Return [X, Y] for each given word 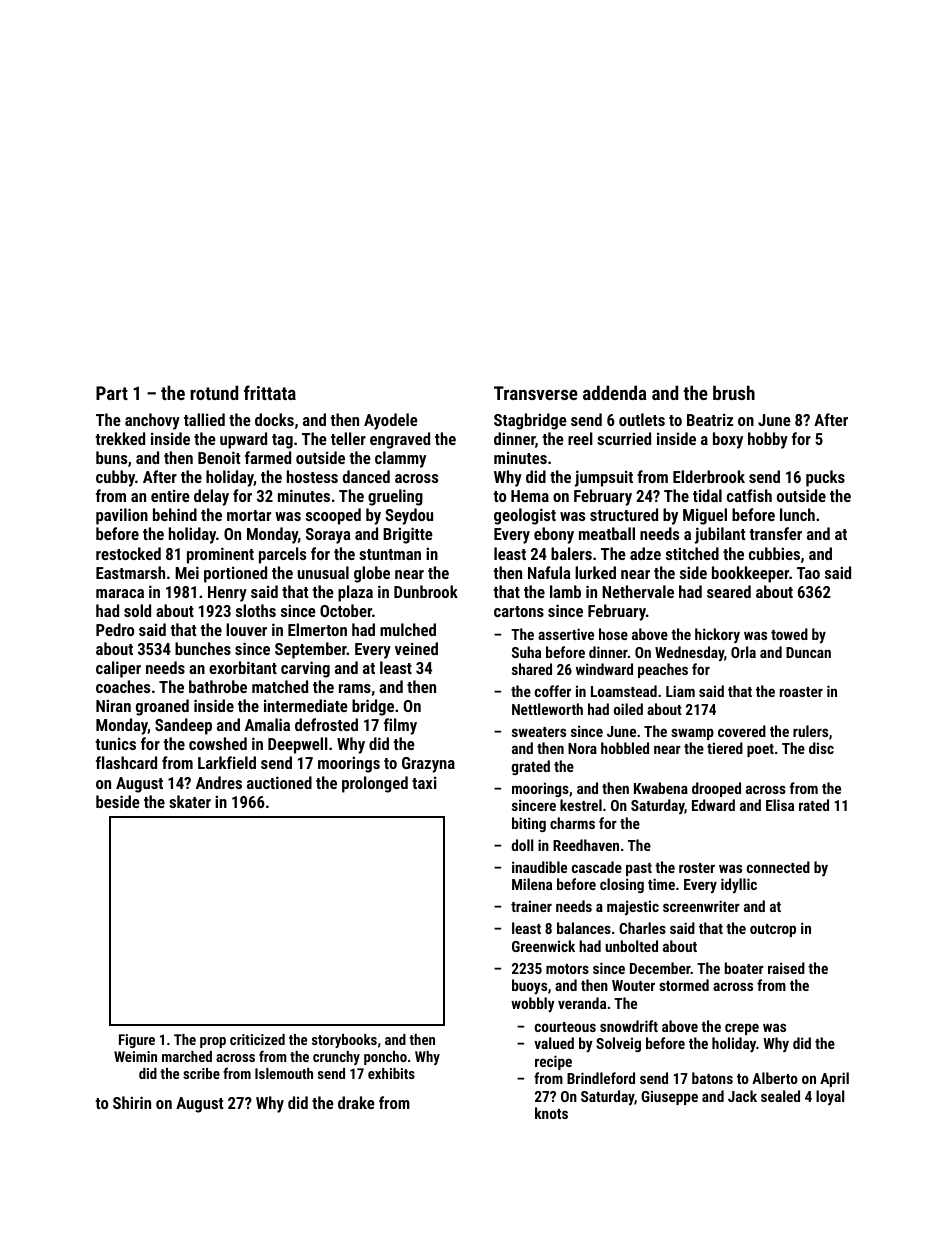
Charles [642, 928]
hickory [717, 635]
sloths [256, 610]
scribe [201, 1073]
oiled [628, 709]
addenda [615, 392]
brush [734, 392]
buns [111, 457]
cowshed [218, 743]
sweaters [539, 732]
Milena [532, 884]
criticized [257, 1039]
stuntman [390, 554]
